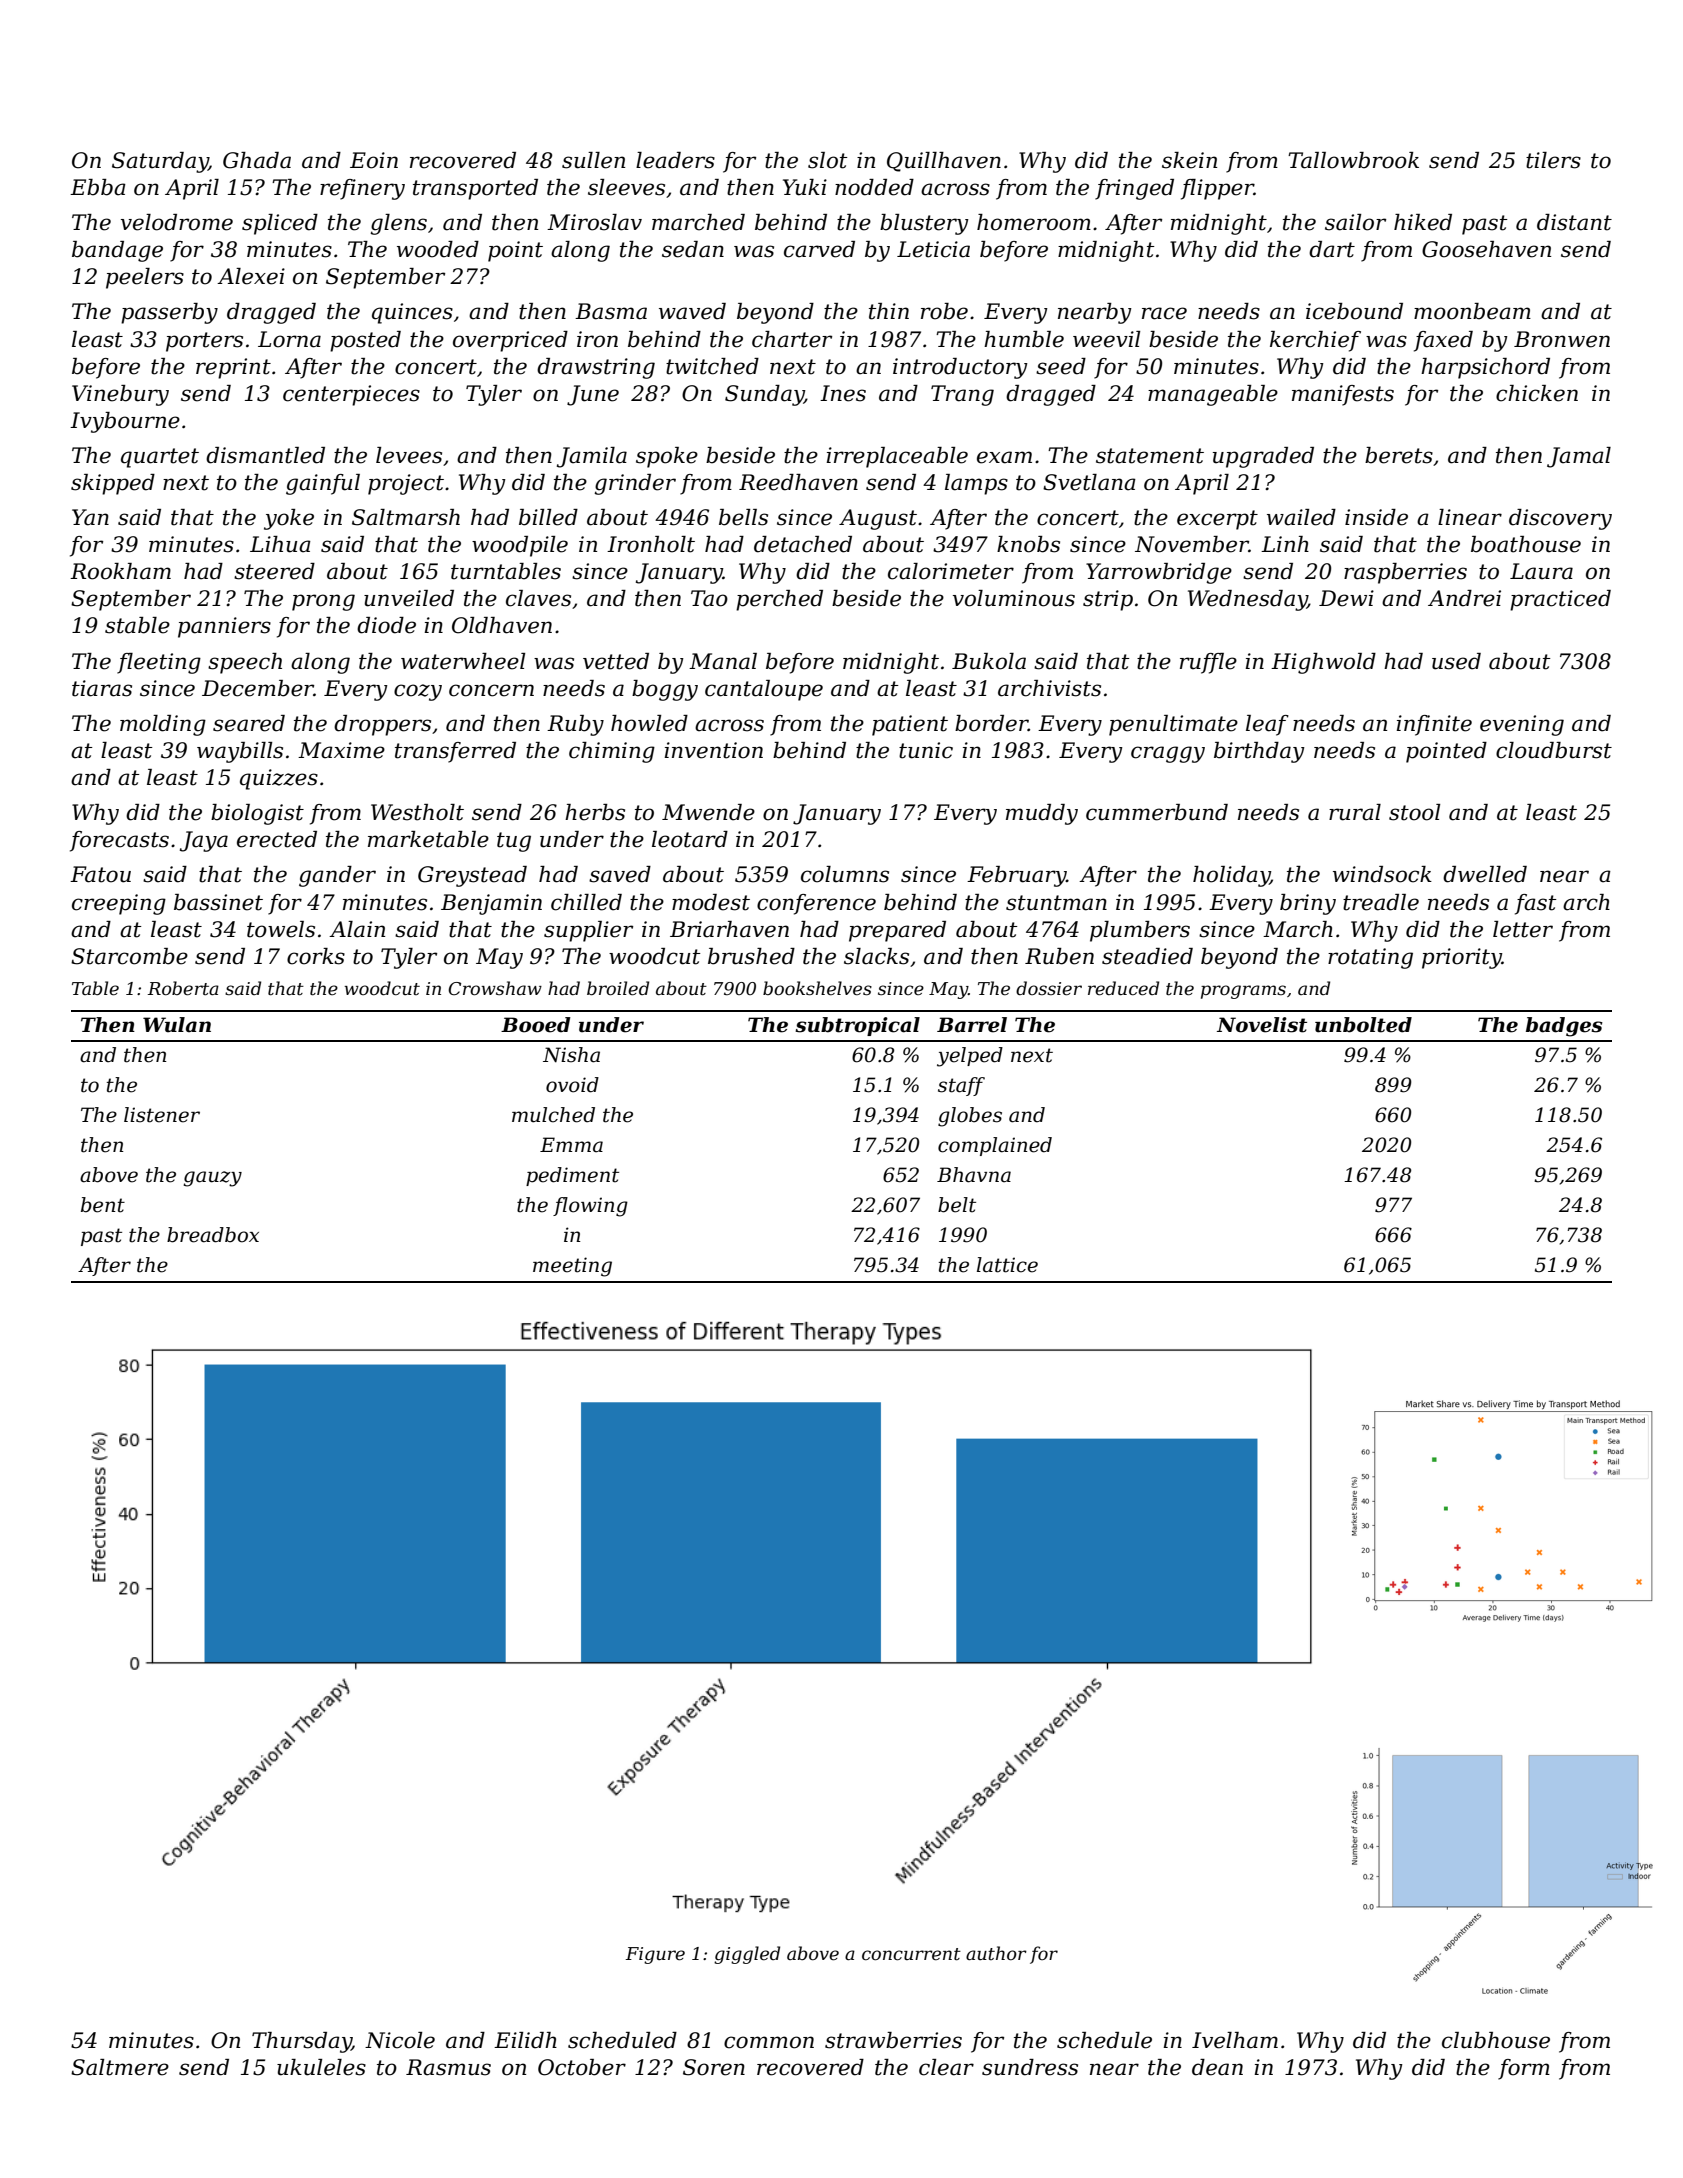 This page has width=1683, height=2178. What do you see at coordinates (1353, 160) in the page?
I see `Tallowbrook` at bounding box center [1353, 160].
